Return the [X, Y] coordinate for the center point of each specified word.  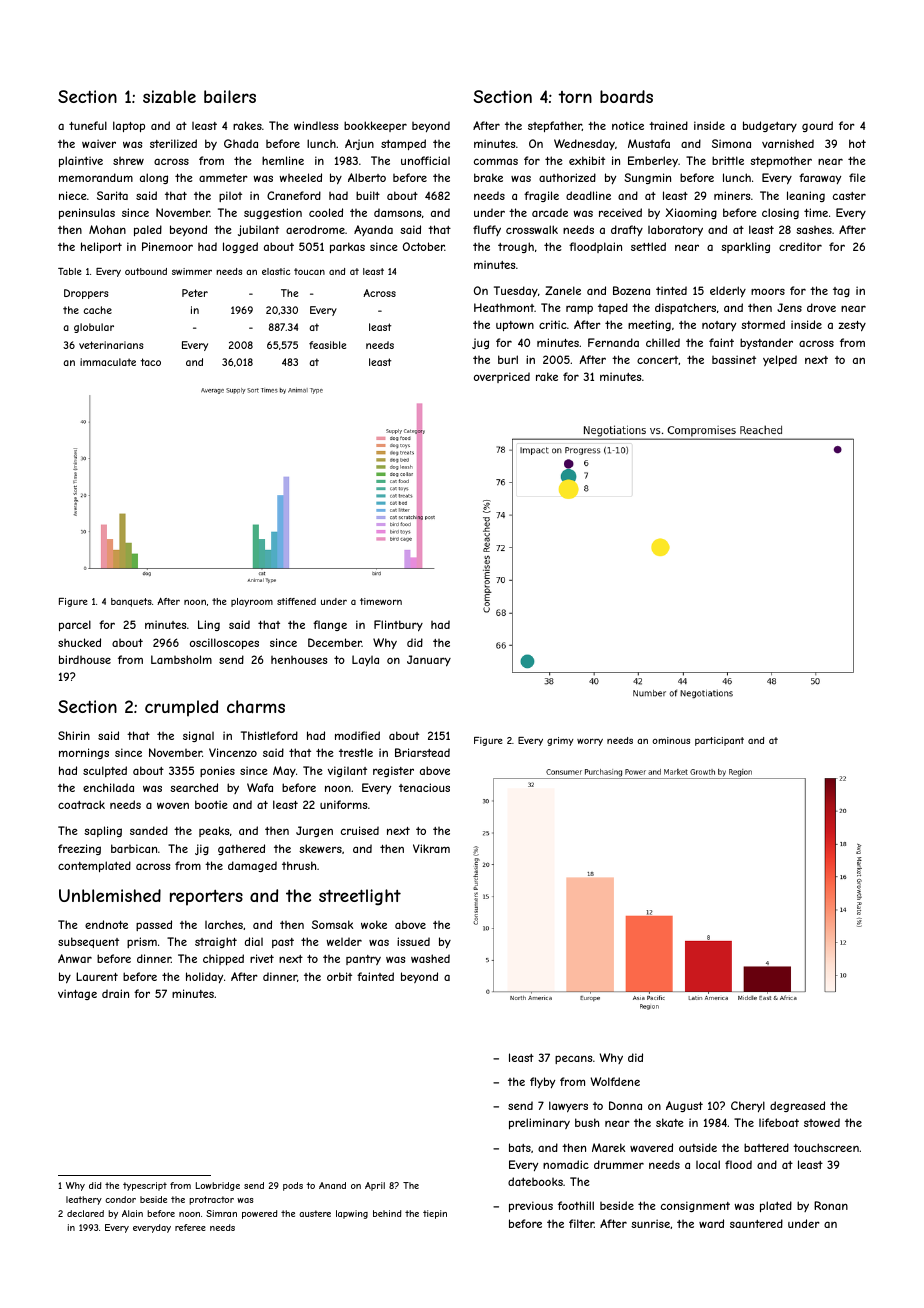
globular [94, 328]
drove [821, 307]
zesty [852, 326]
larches [224, 924]
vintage [77, 994]
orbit [339, 976]
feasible [327, 345]
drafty [627, 231]
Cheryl [748, 1106]
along [154, 178]
